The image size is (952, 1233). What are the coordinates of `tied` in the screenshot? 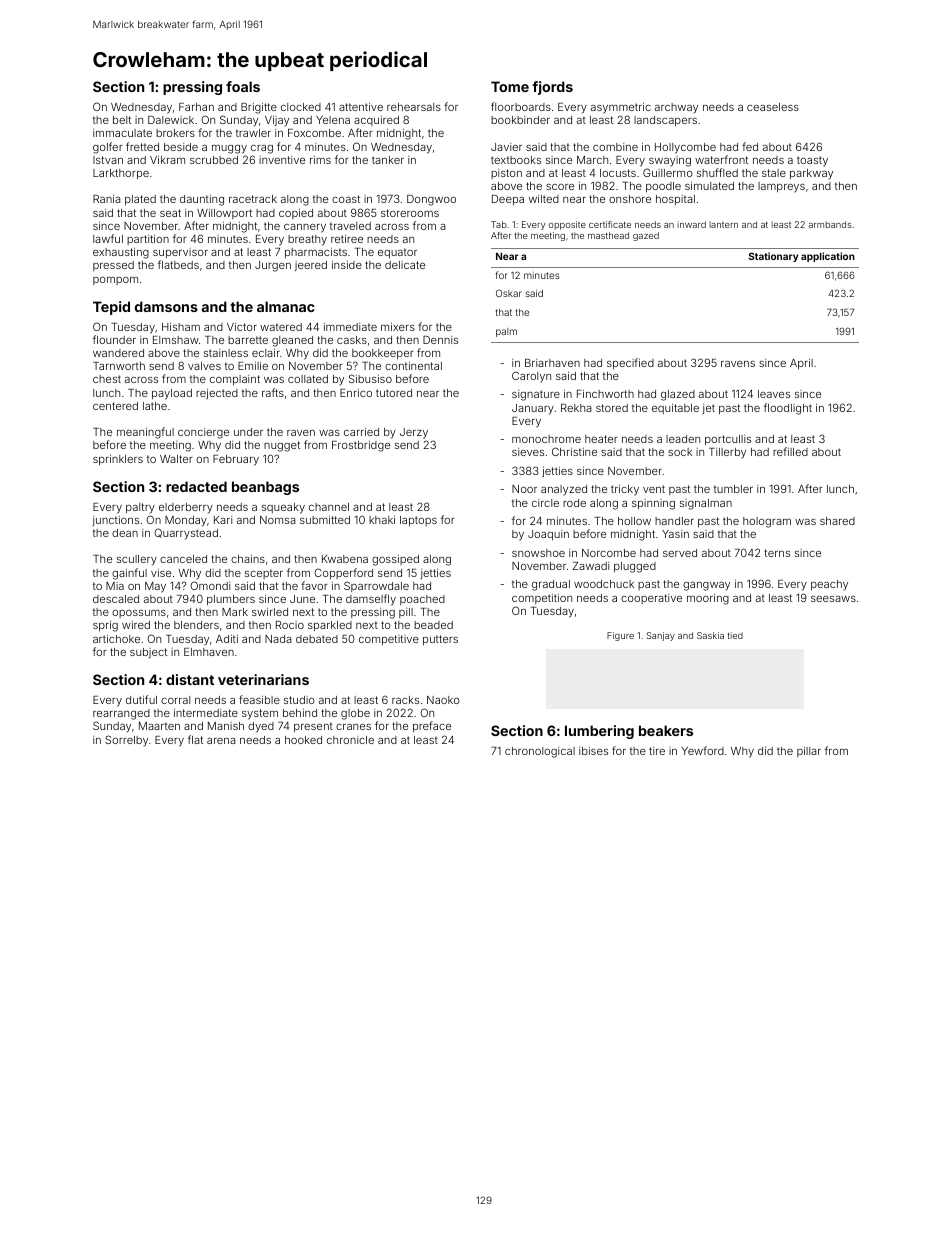 It's located at (735, 635).
